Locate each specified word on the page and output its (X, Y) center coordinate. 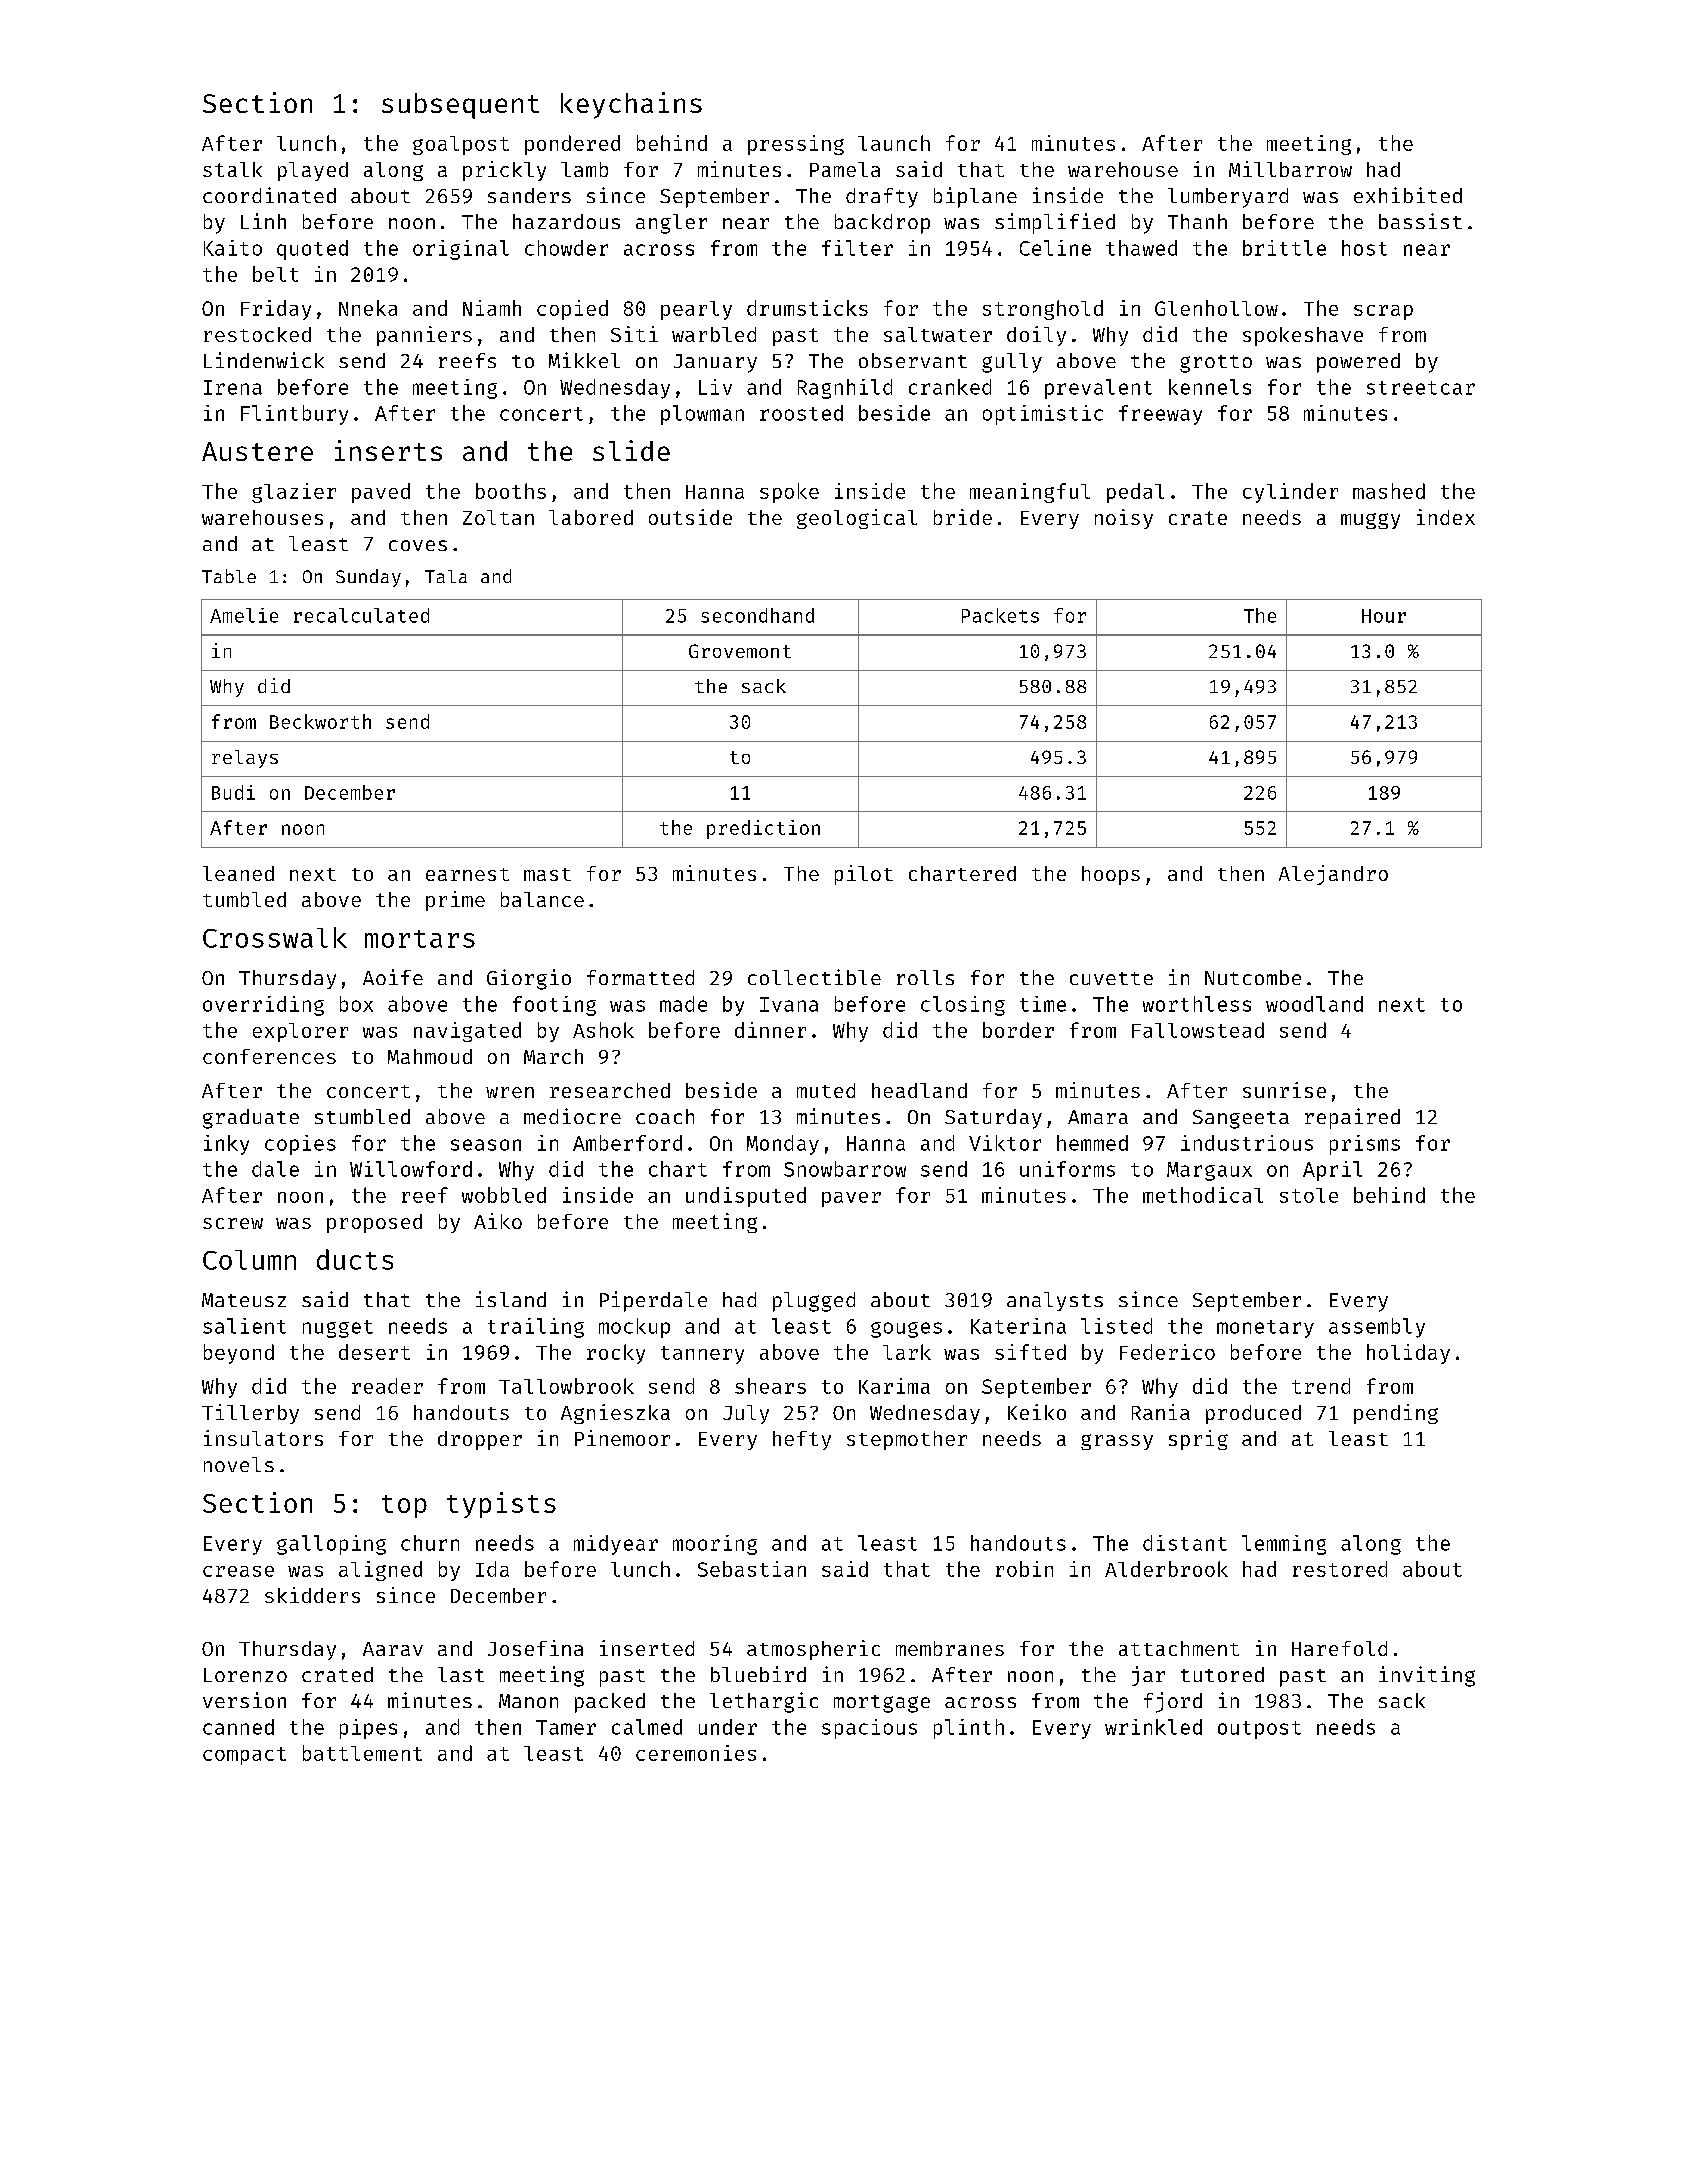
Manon (528, 1701)
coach (665, 1116)
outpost (1259, 1730)
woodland (1314, 1004)
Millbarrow (1290, 169)
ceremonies (696, 1753)
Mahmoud (430, 1056)
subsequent (460, 106)
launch (894, 143)
